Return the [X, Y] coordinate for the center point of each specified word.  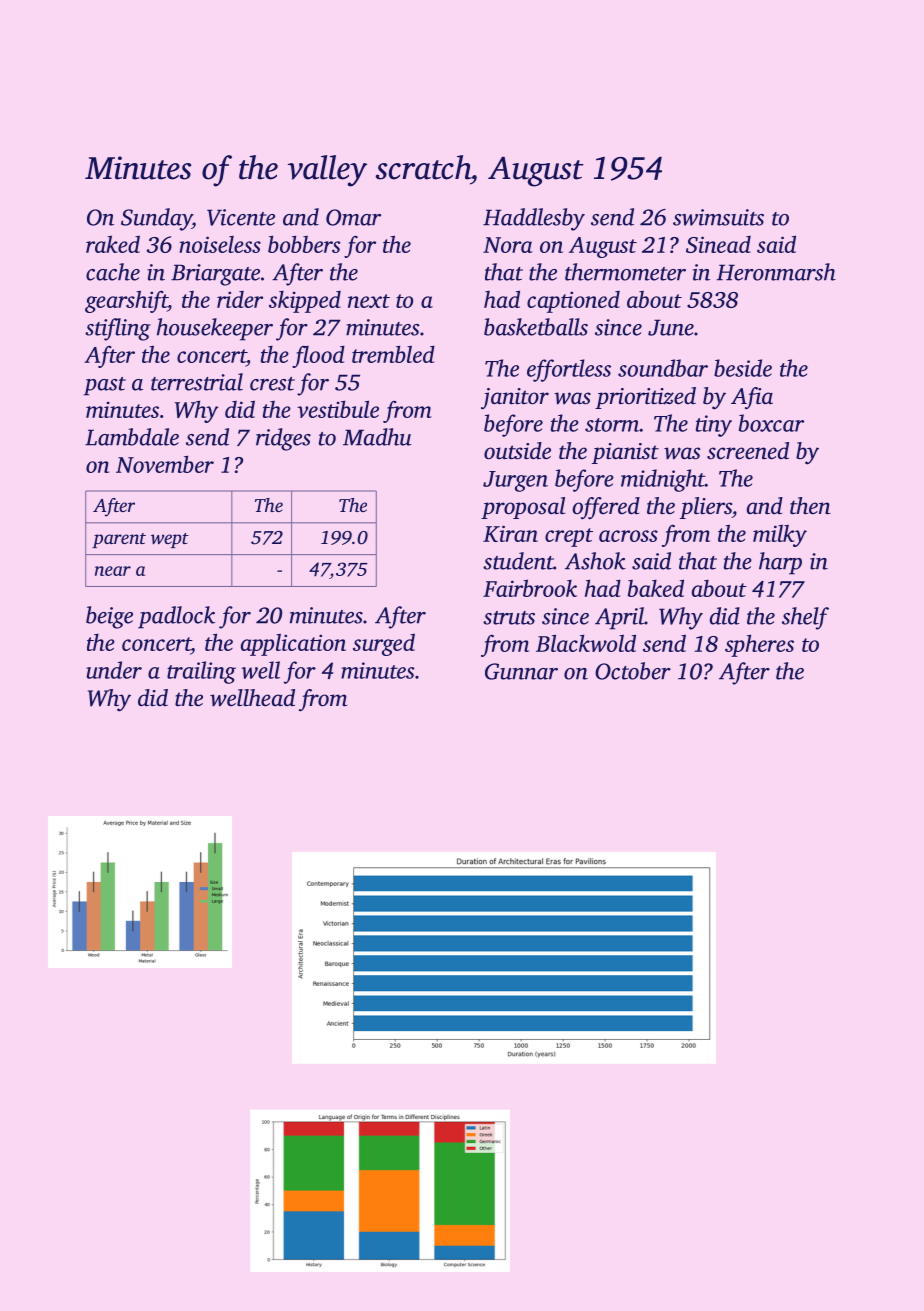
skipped [305, 302]
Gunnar [521, 671]
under [114, 670]
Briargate [215, 275]
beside [743, 368]
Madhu [377, 437]
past [104, 386]
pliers [706, 508]
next [369, 301]
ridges [283, 439]
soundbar [663, 368]
